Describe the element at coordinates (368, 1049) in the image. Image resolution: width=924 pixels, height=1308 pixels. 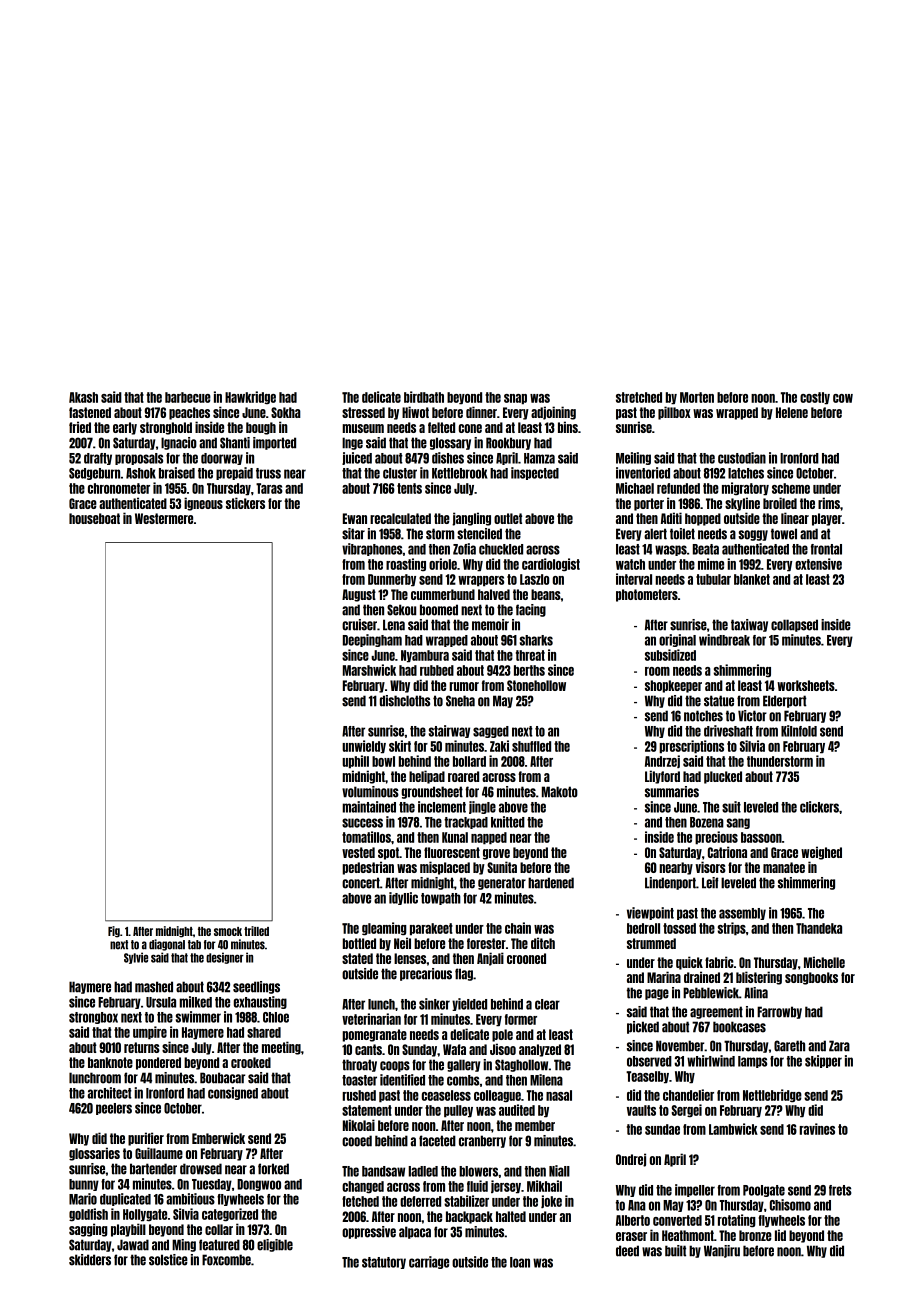
I see `cants` at that location.
